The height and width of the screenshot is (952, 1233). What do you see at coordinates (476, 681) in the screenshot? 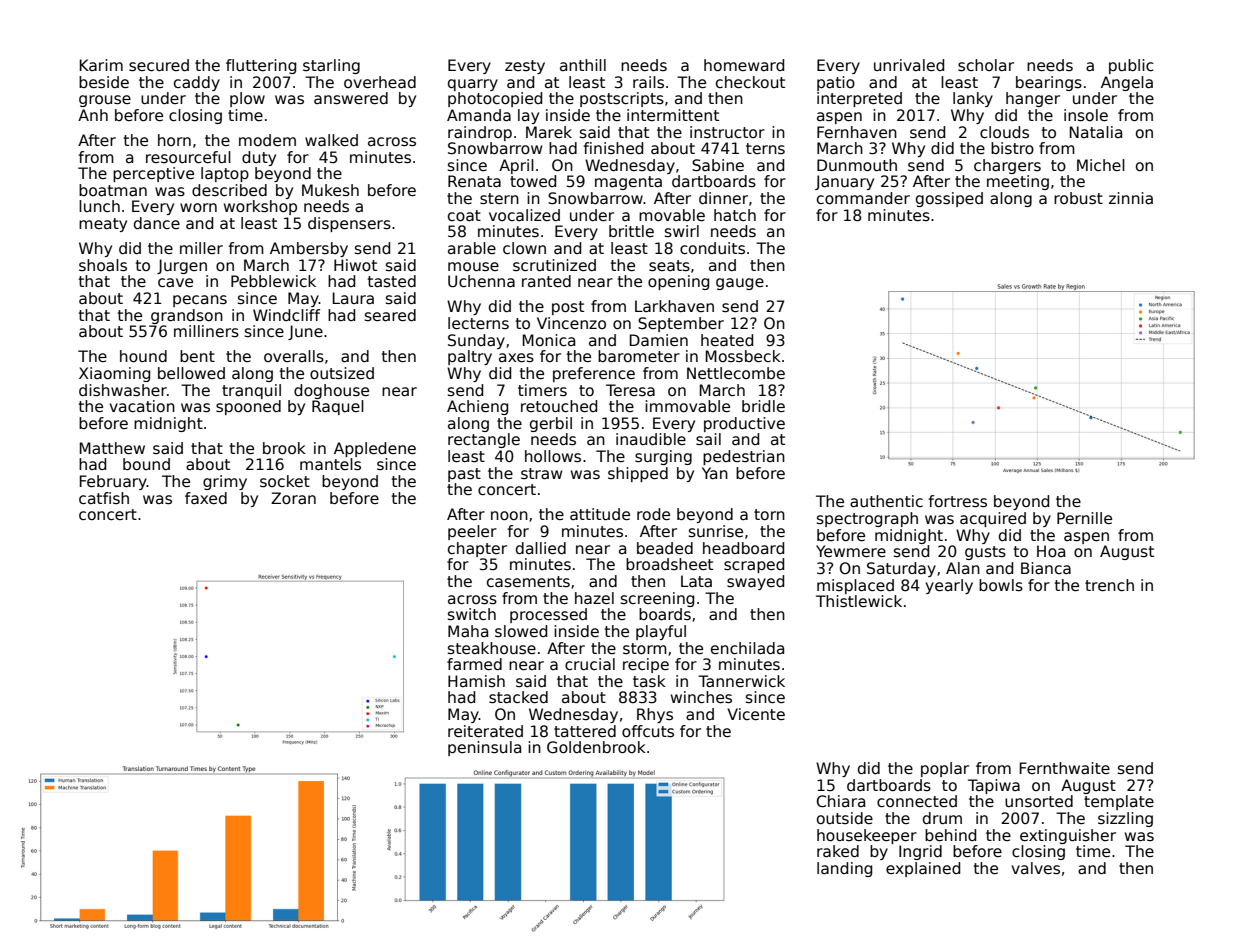
I see `Hamish` at bounding box center [476, 681].
